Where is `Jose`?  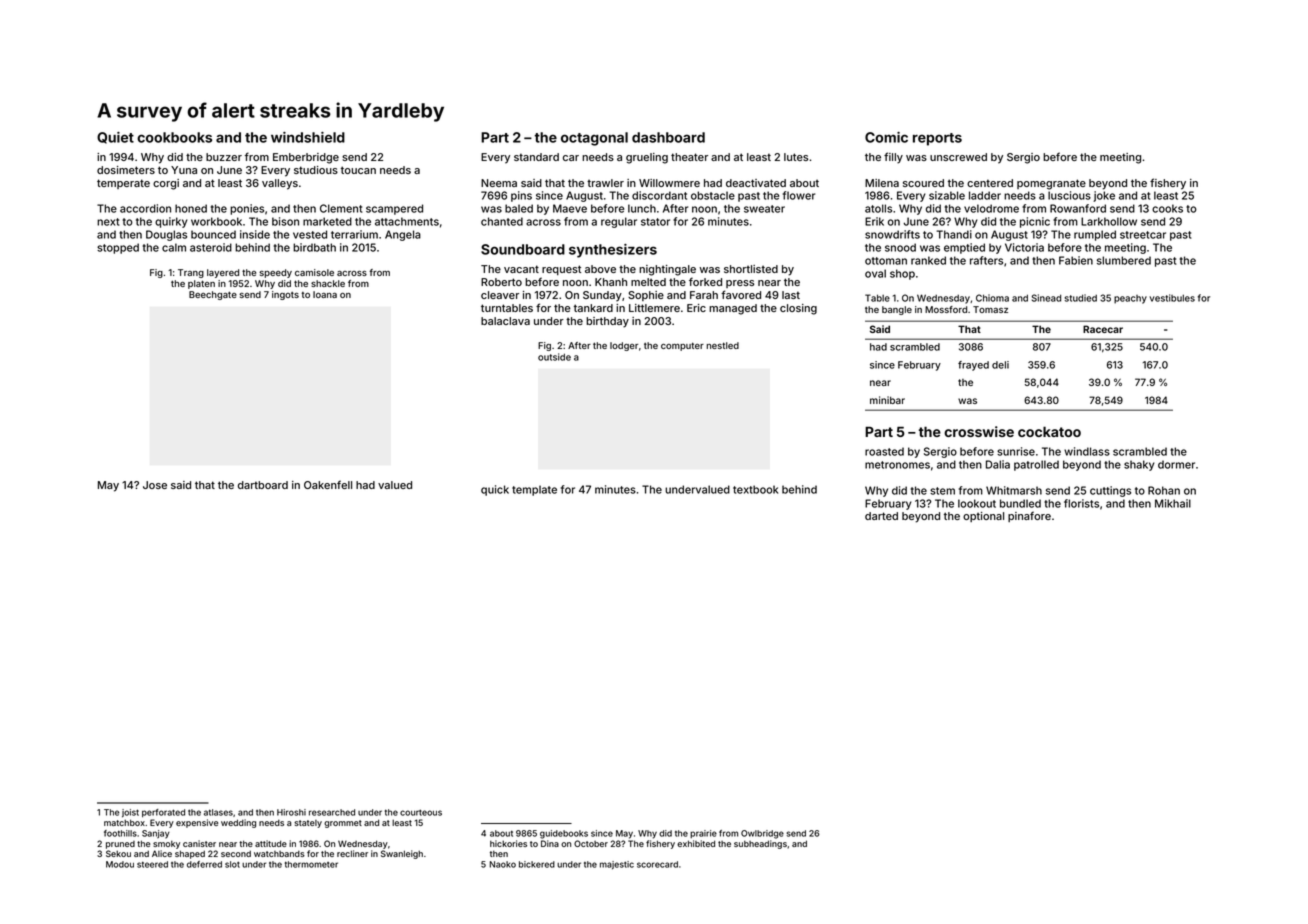
Jose is located at coordinates (155, 485).
